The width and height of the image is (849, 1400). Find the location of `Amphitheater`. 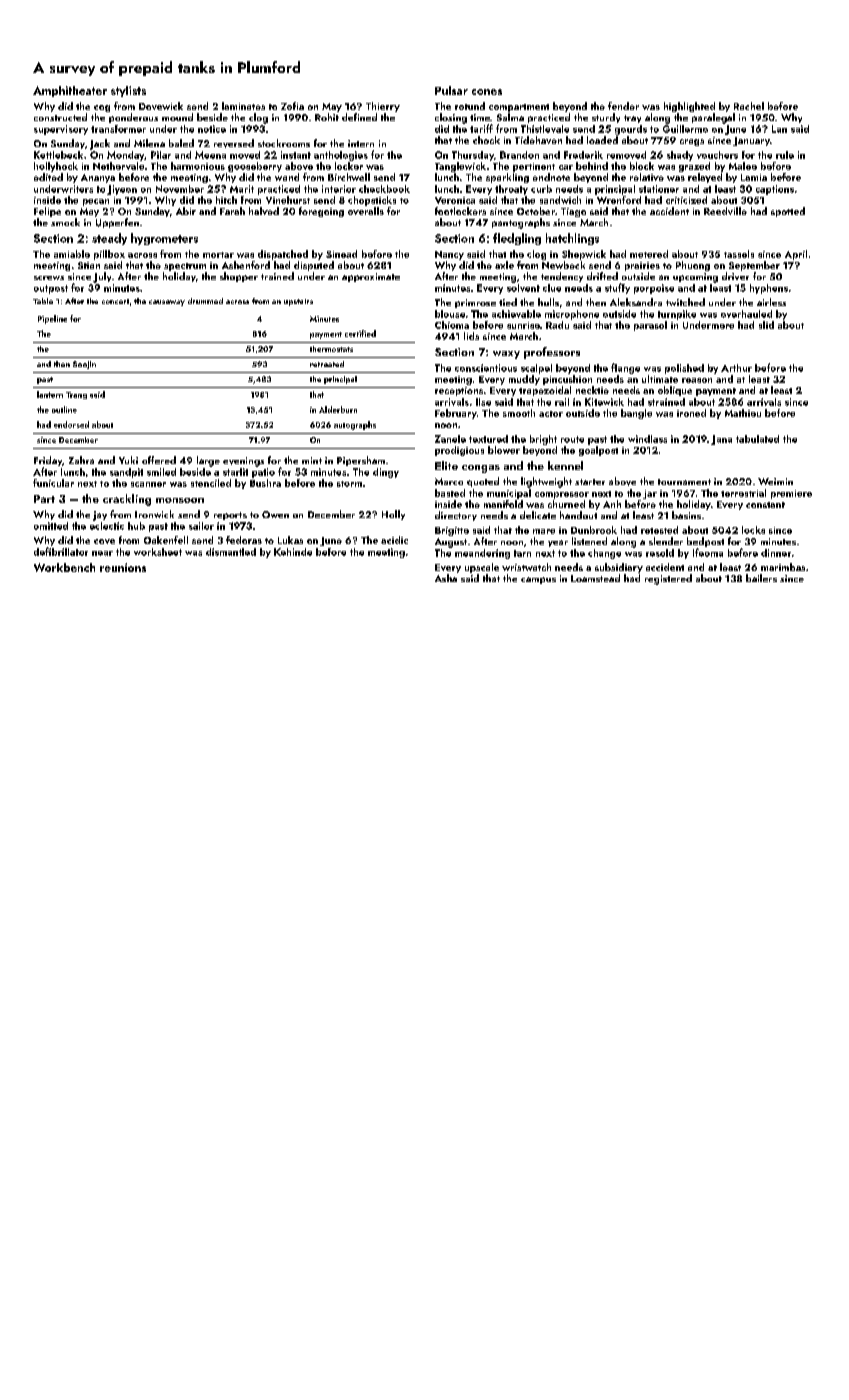

Amphitheater is located at coordinates (70, 91).
